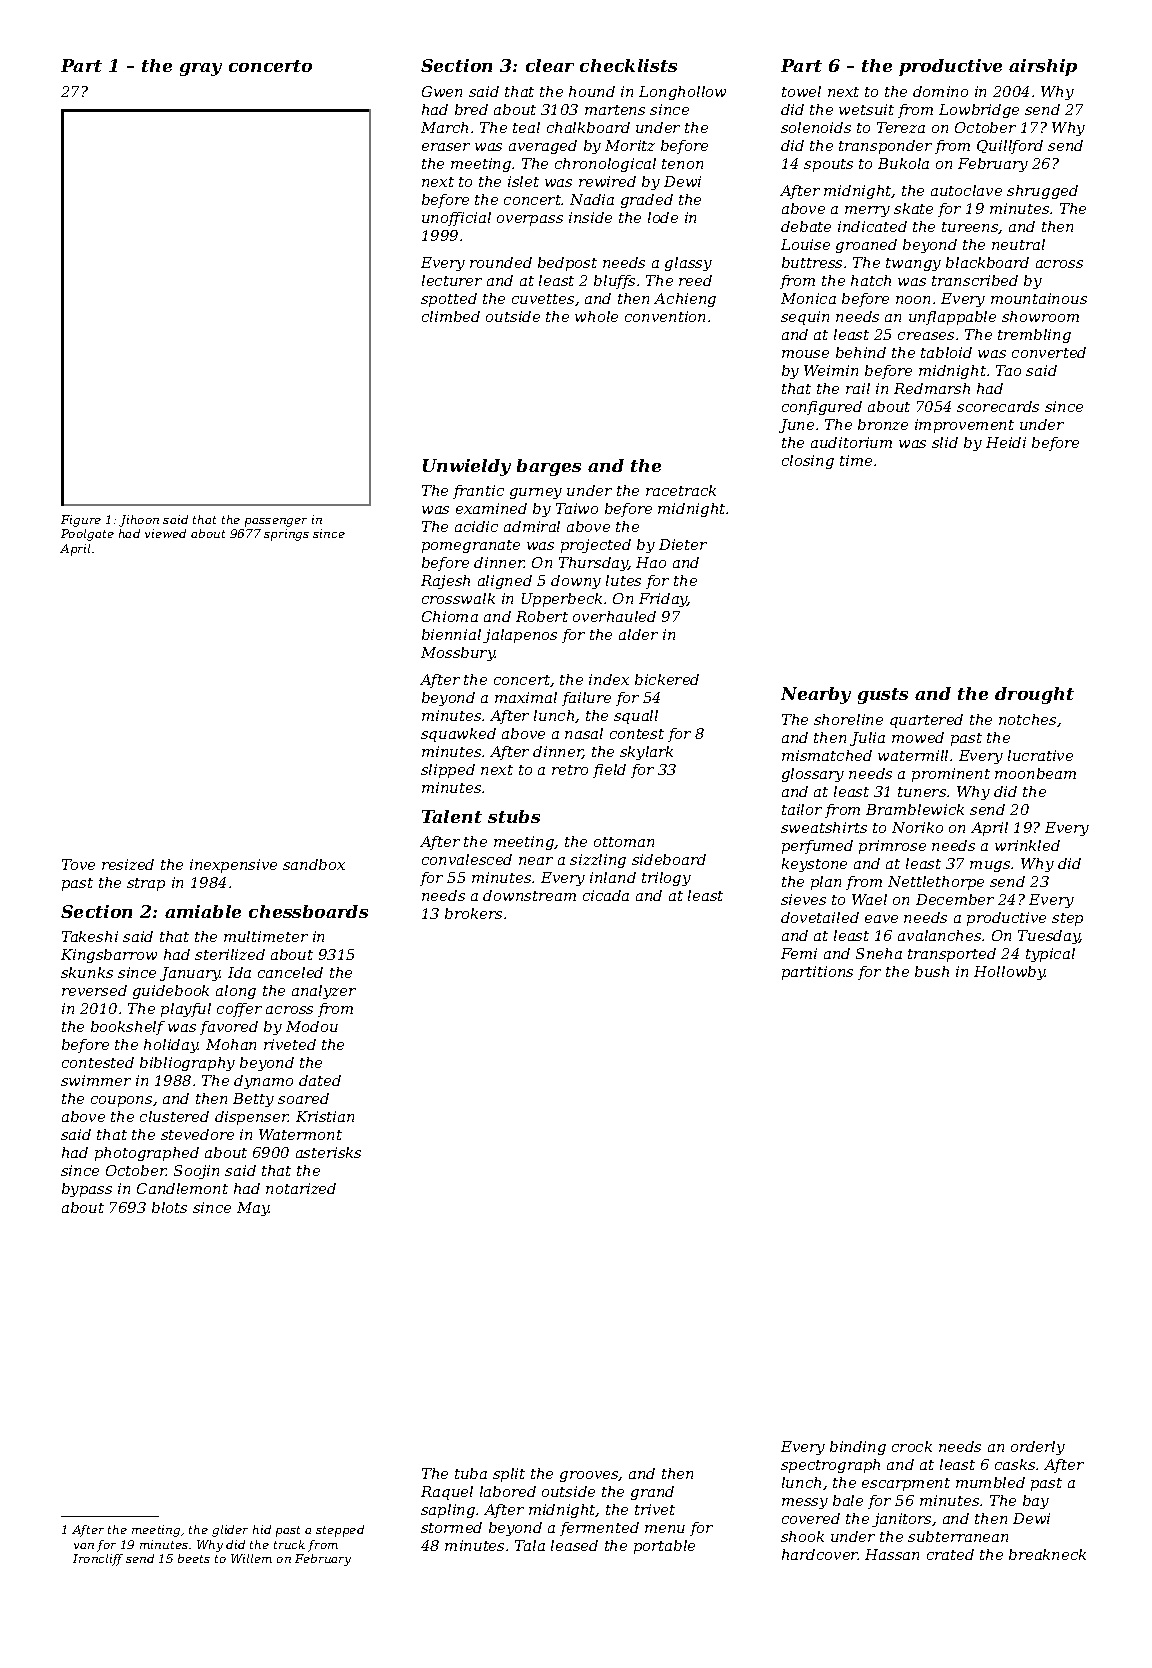 The width and height of the page is (1152, 1668). Describe the element at coordinates (609, 679) in the page. I see `index` at that location.
